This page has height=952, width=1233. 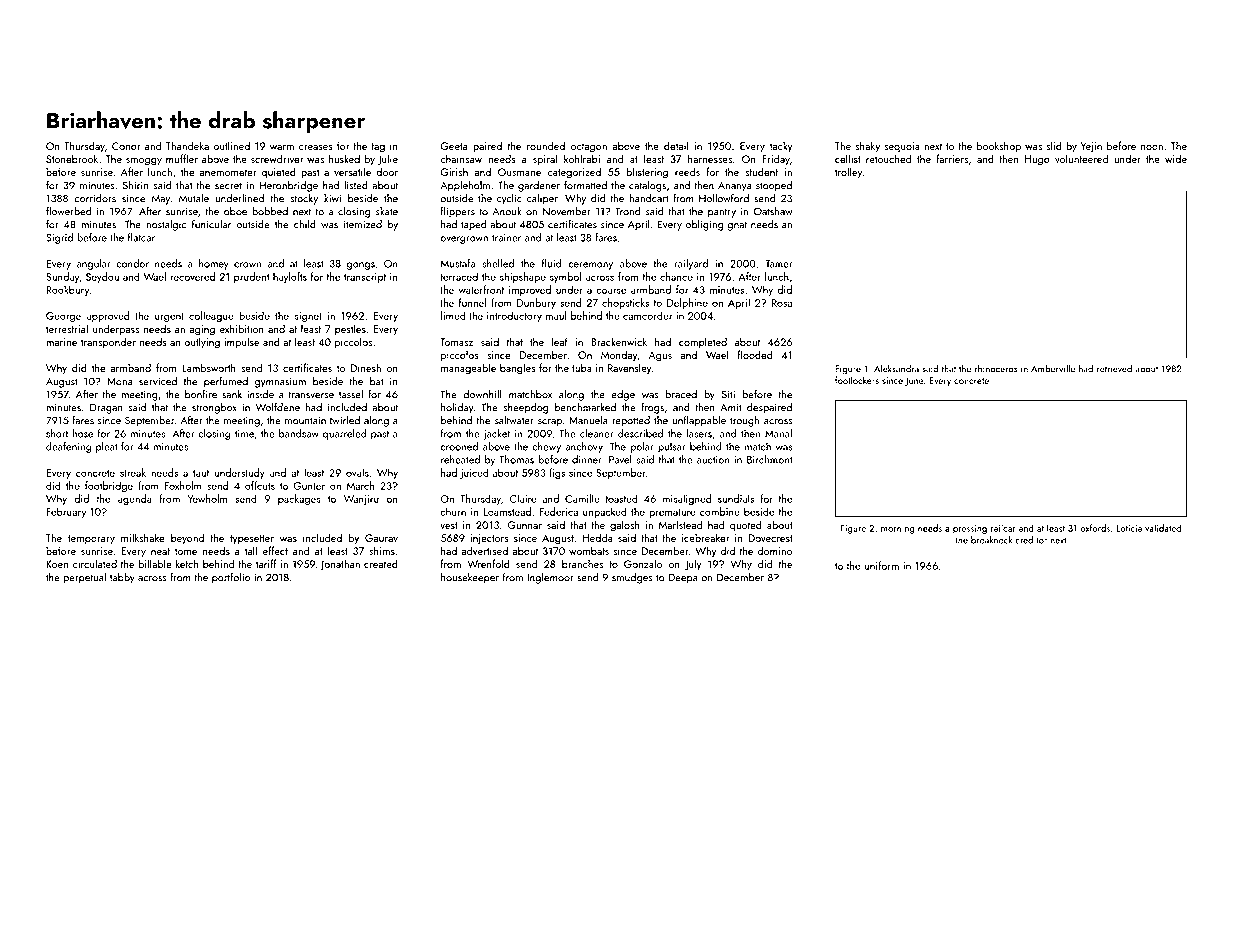 What do you see at coordinates (1037, 160) in the page?
I see `Hugo` at bounding box center [1037, 160].
